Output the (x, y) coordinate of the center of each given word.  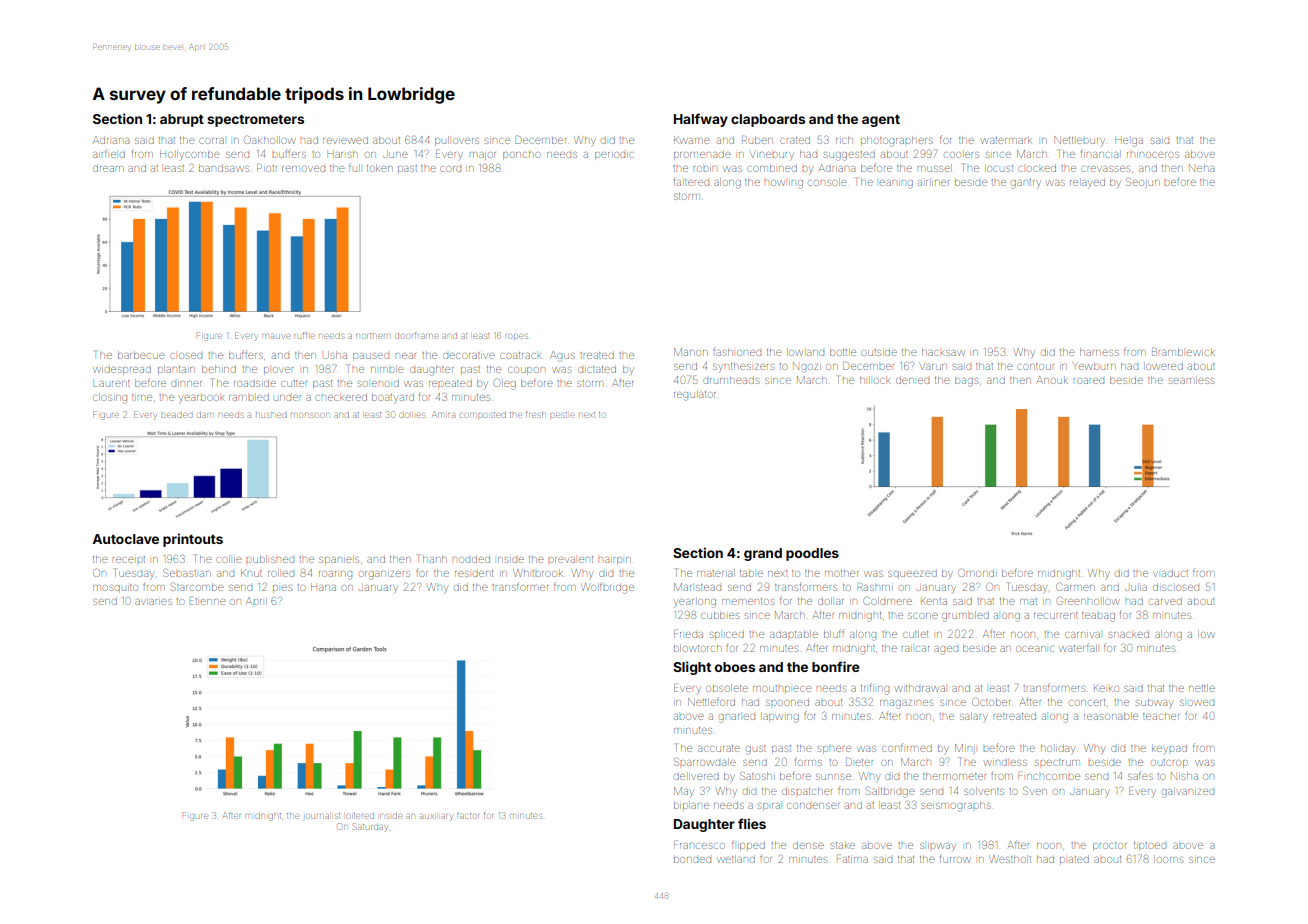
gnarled (737, 718)
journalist (321, 817)
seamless (1191, 380)
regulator (695, 396)
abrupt (182, 120)
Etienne (207, 601)
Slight (692, 668)
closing (110, 398)
